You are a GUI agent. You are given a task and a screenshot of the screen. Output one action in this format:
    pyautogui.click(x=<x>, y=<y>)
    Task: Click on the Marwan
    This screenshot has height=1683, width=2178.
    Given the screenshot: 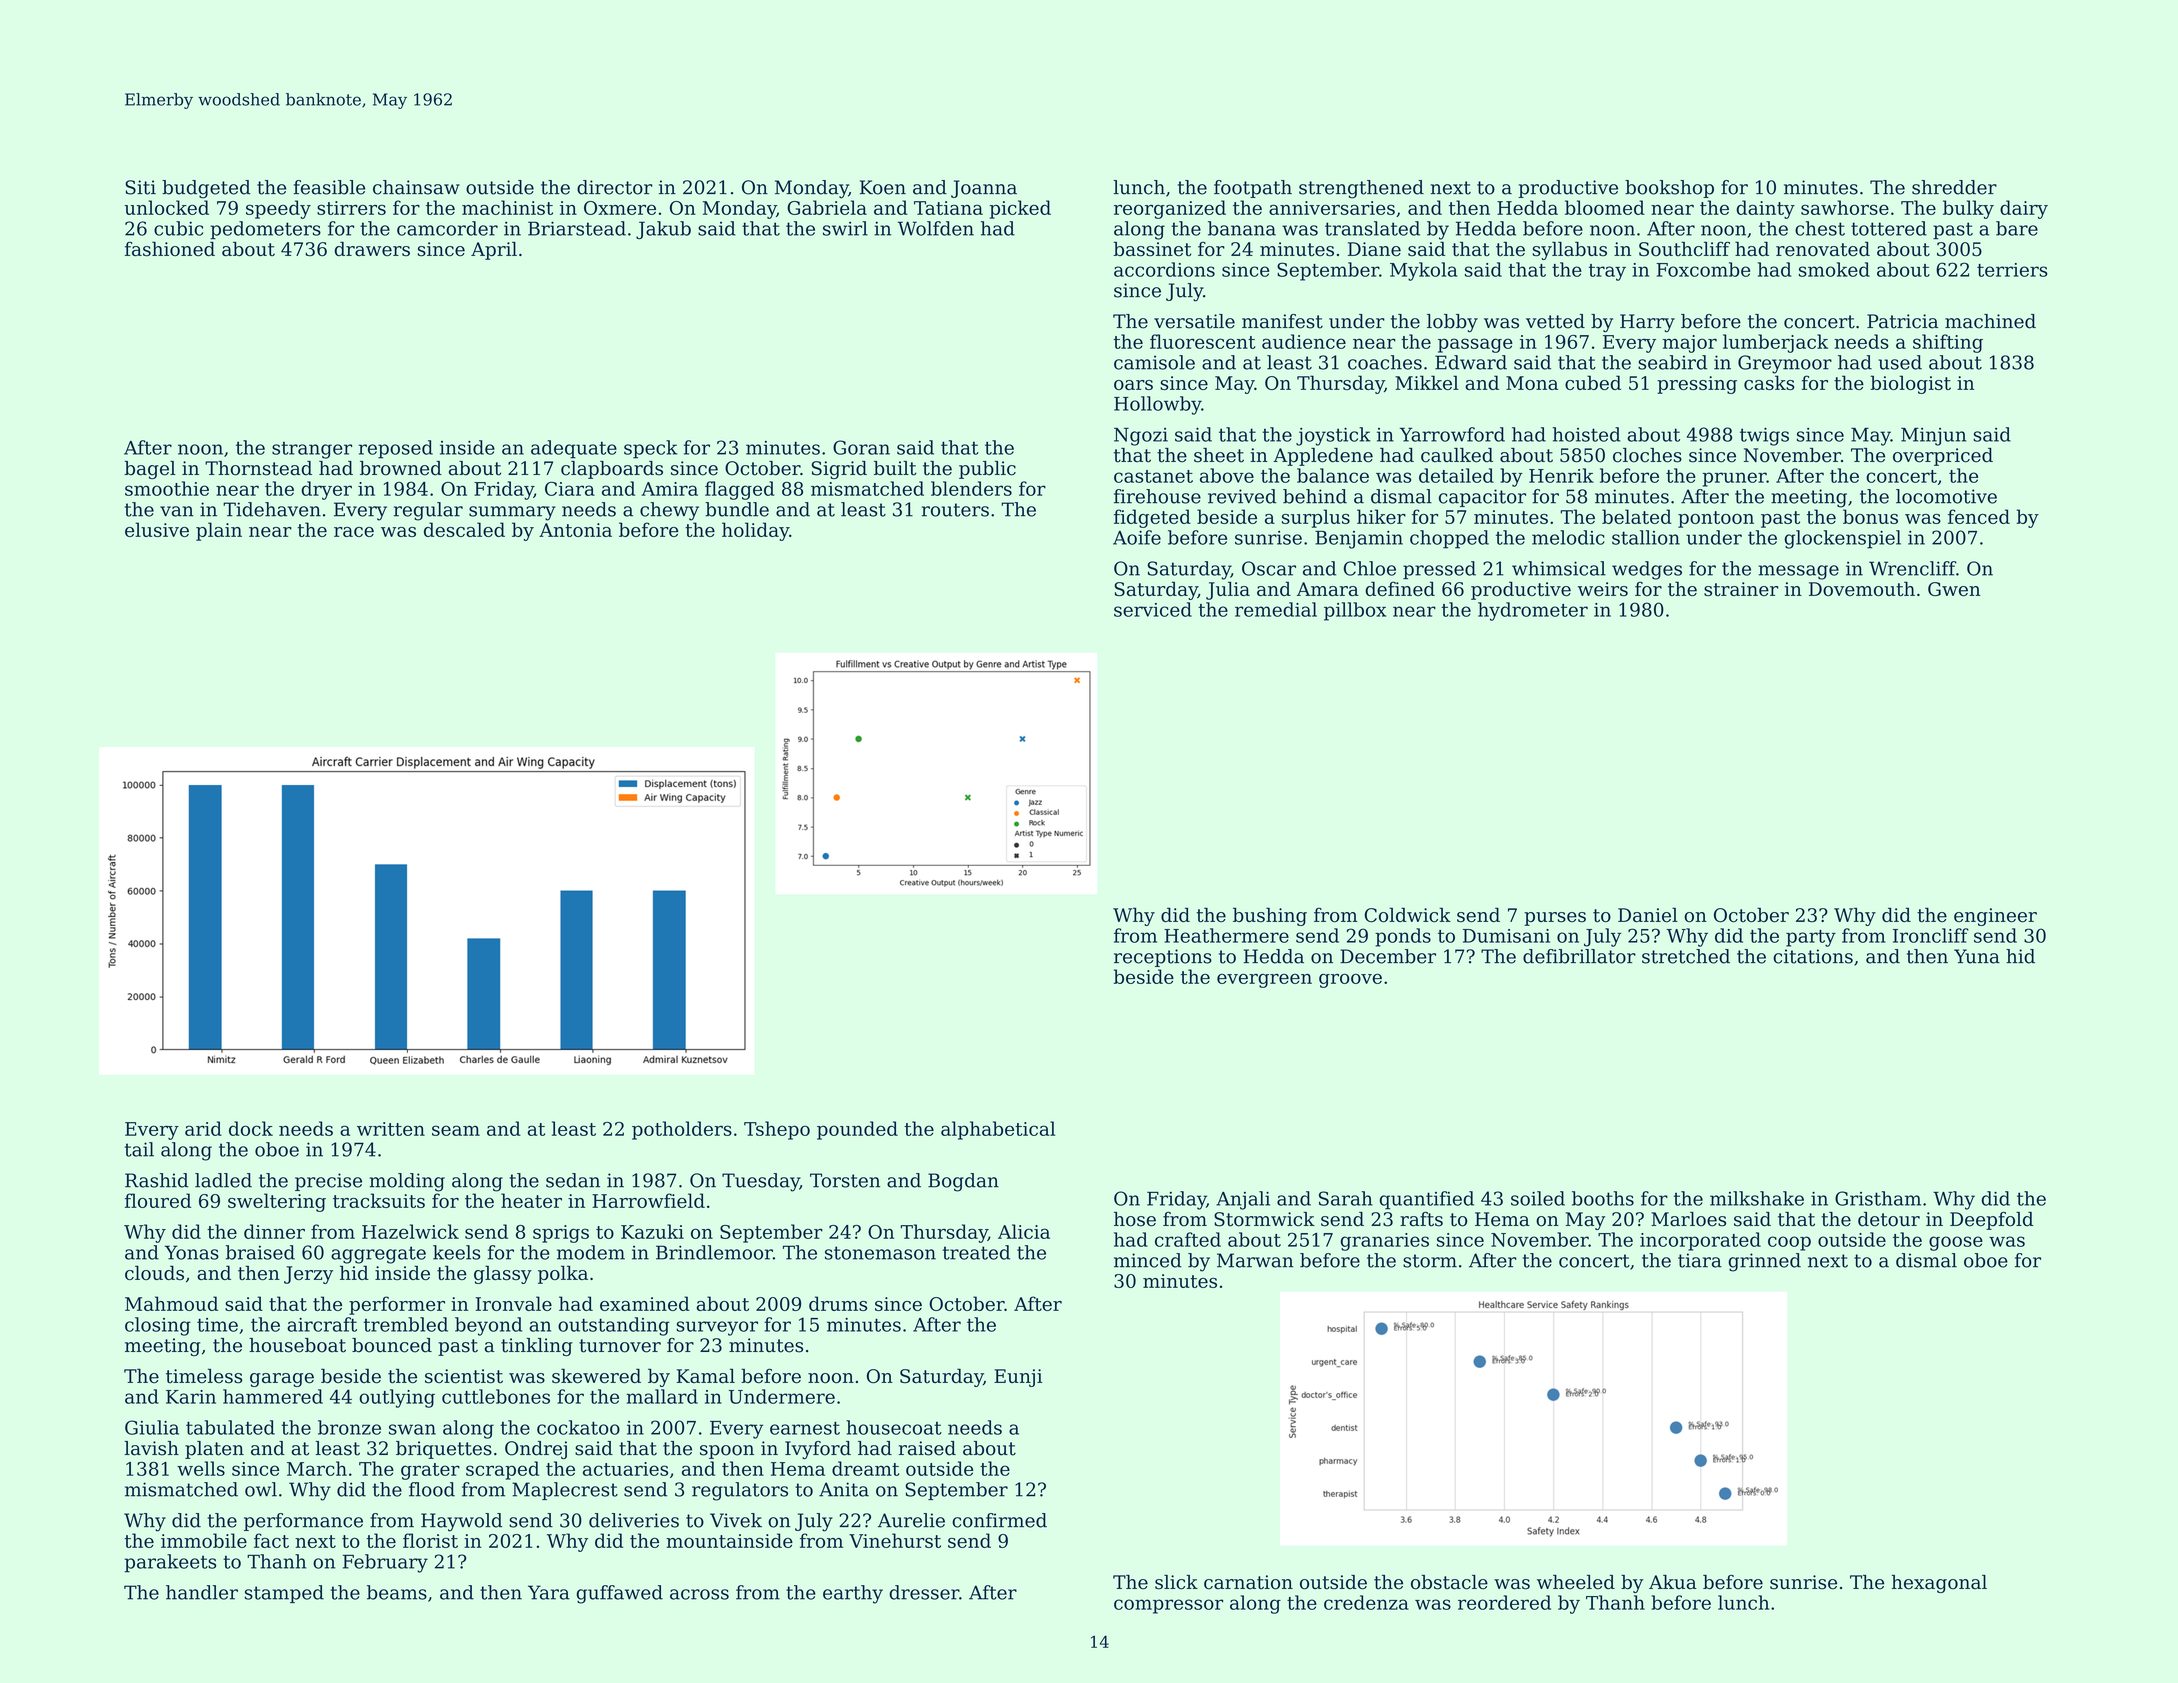 What is the action you would take?
    pyautogui.click(x=1255, y=1260)
